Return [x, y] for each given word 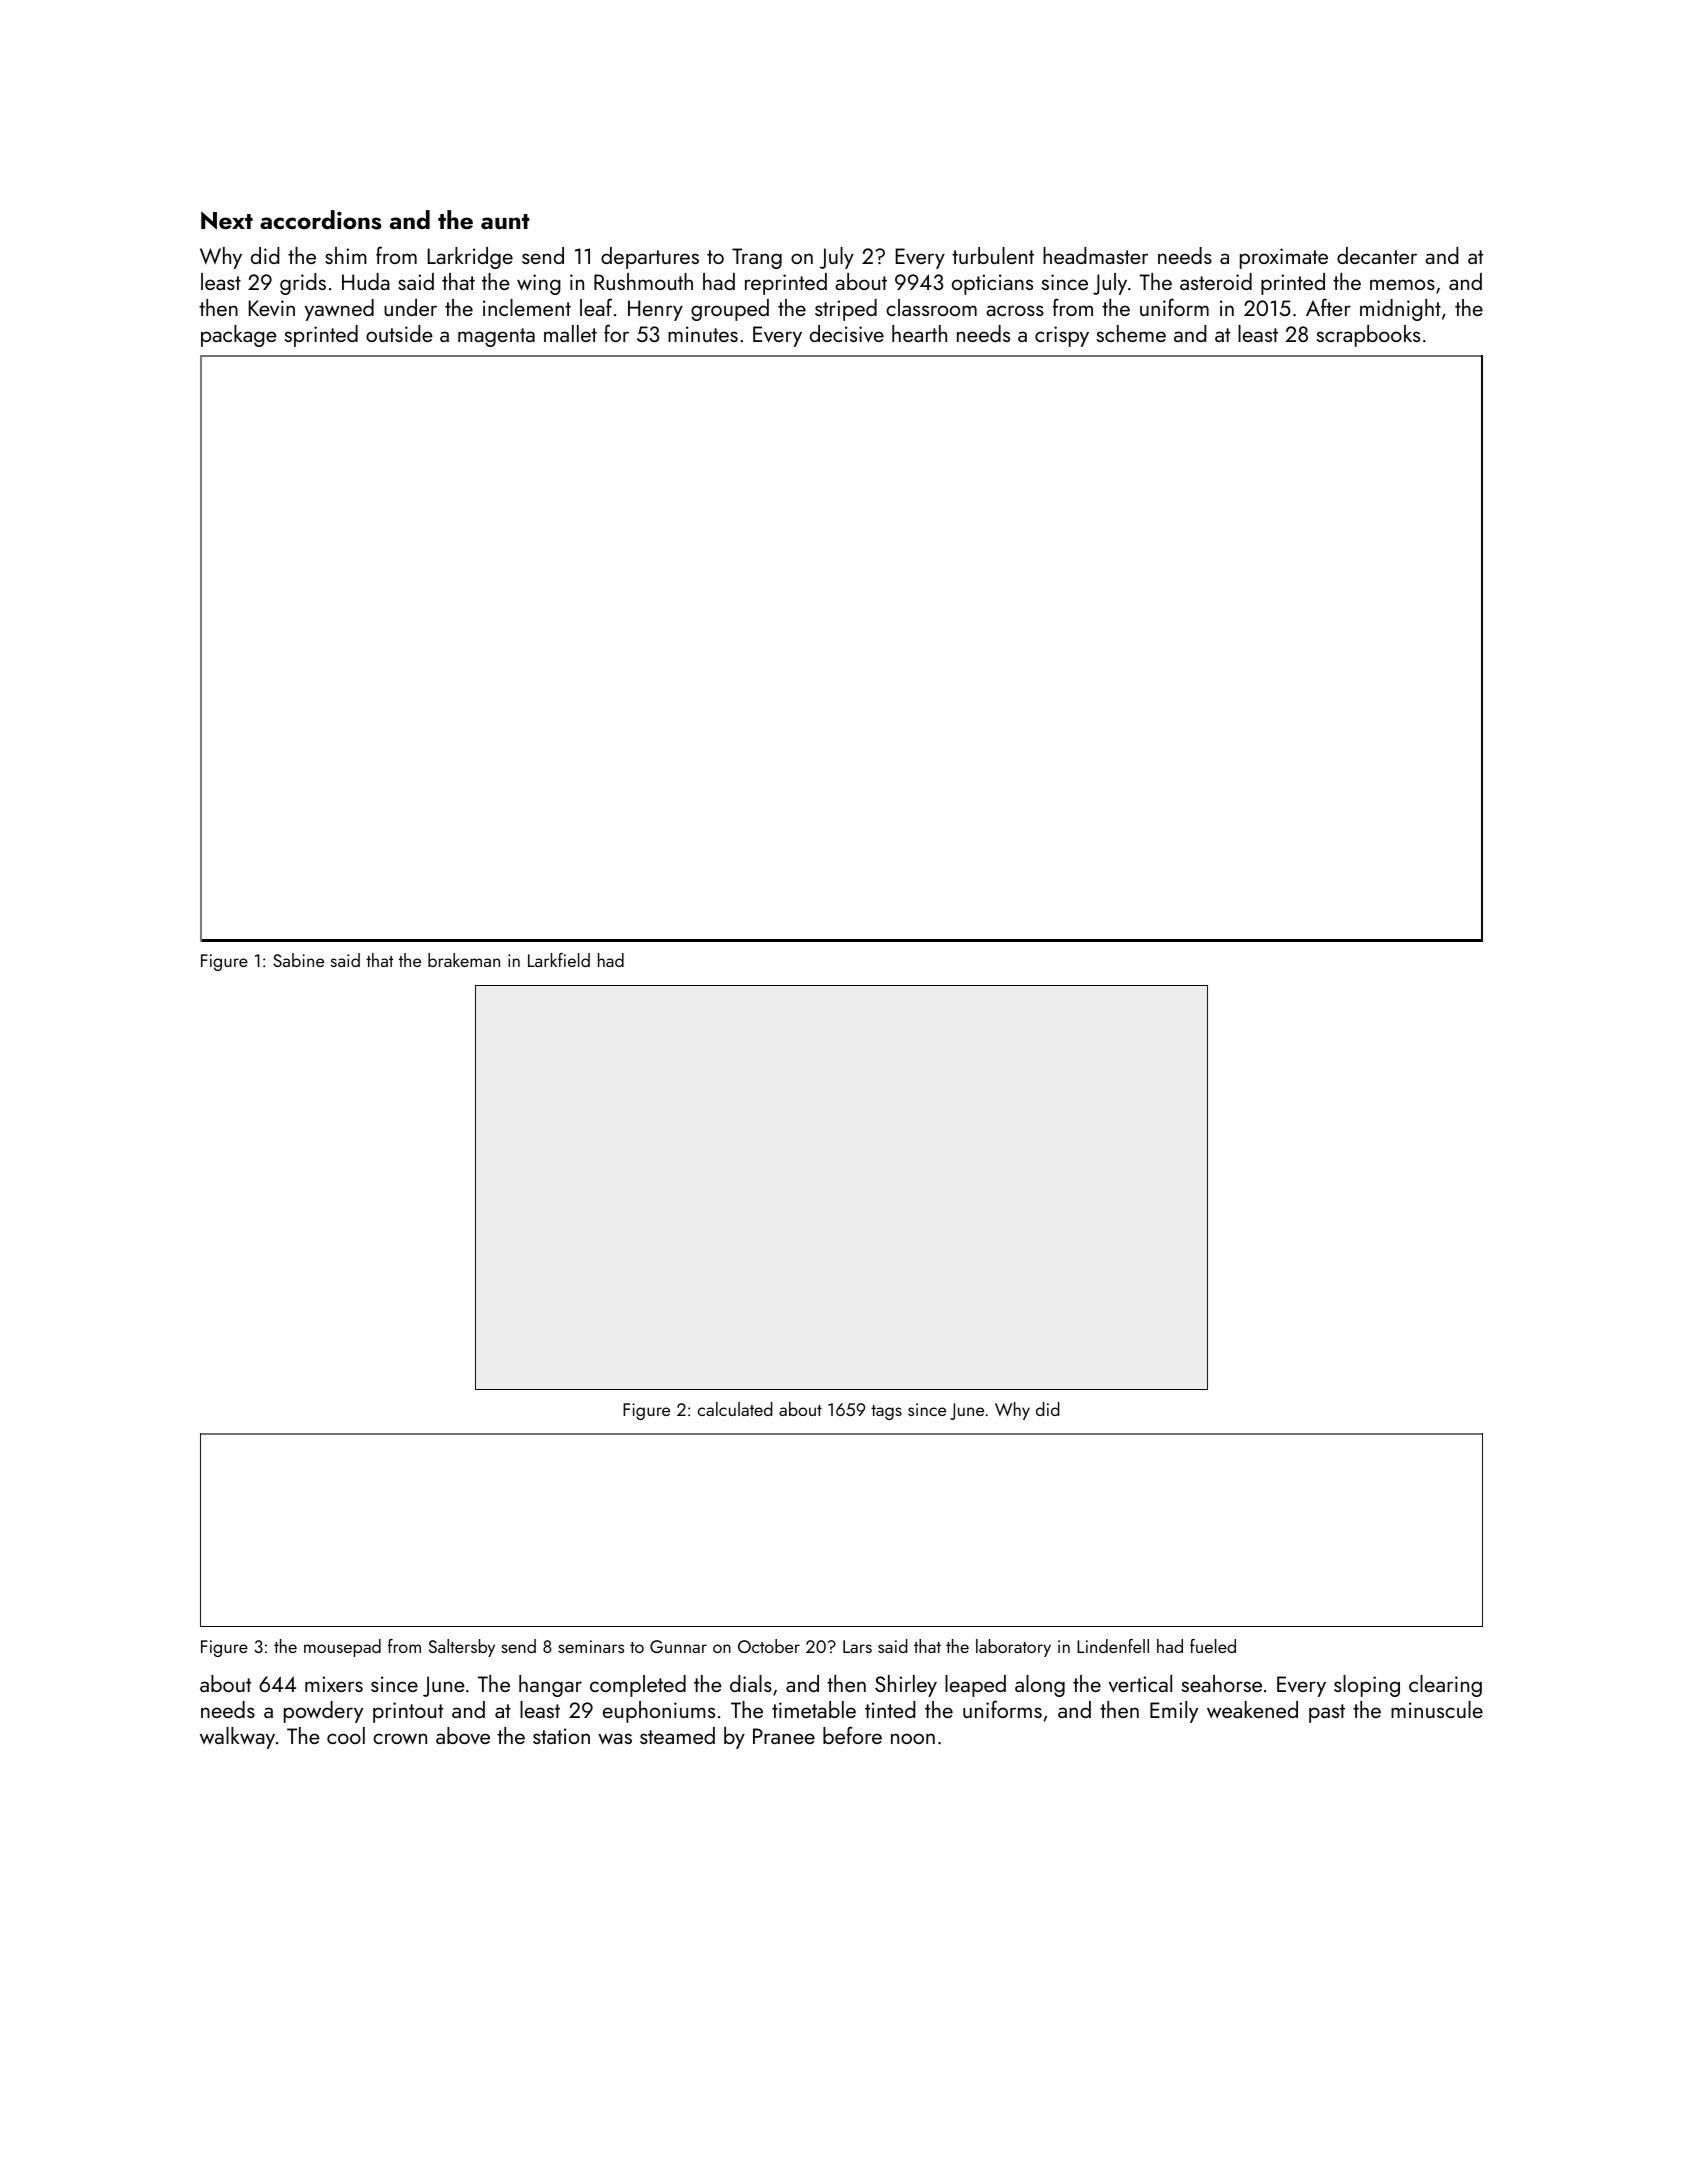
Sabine [298, 960]
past [1327, 1713]
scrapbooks [1368, 336]
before [852, 1735]
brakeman [464, 960]
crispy [1062, 336]
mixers [334, 1684]
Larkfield [559, 960]
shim [346, 255]
